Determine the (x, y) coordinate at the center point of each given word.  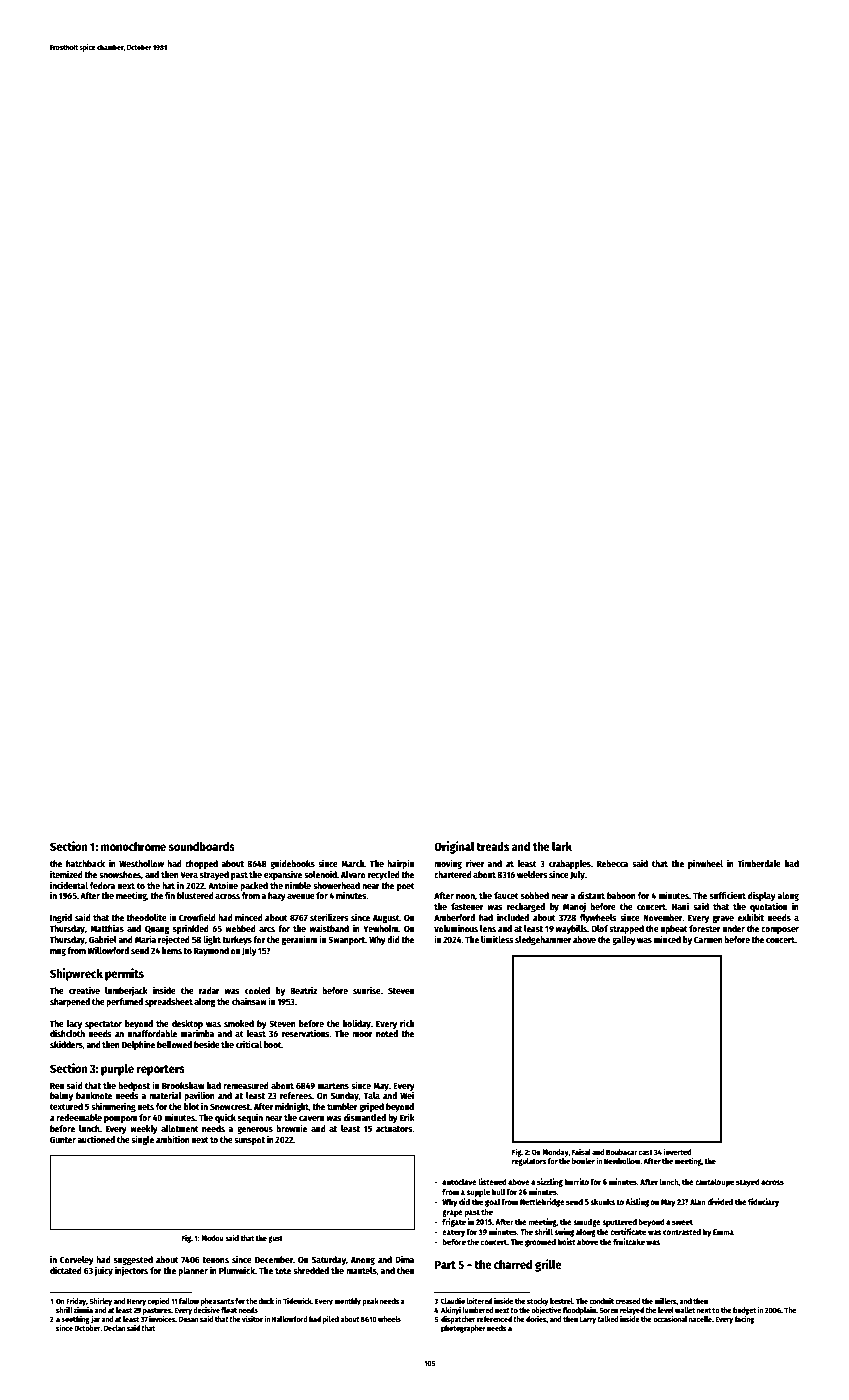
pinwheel (705, 864)
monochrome (133, 846)
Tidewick (297, 1301)
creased (628, 1301)
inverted (677, 1151)
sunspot (249, 1141)
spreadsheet (169, 1002)
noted (387, 1033)
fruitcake (629, 1241)
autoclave (459, 1182)
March (352, 863)
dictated (66, 1270)
